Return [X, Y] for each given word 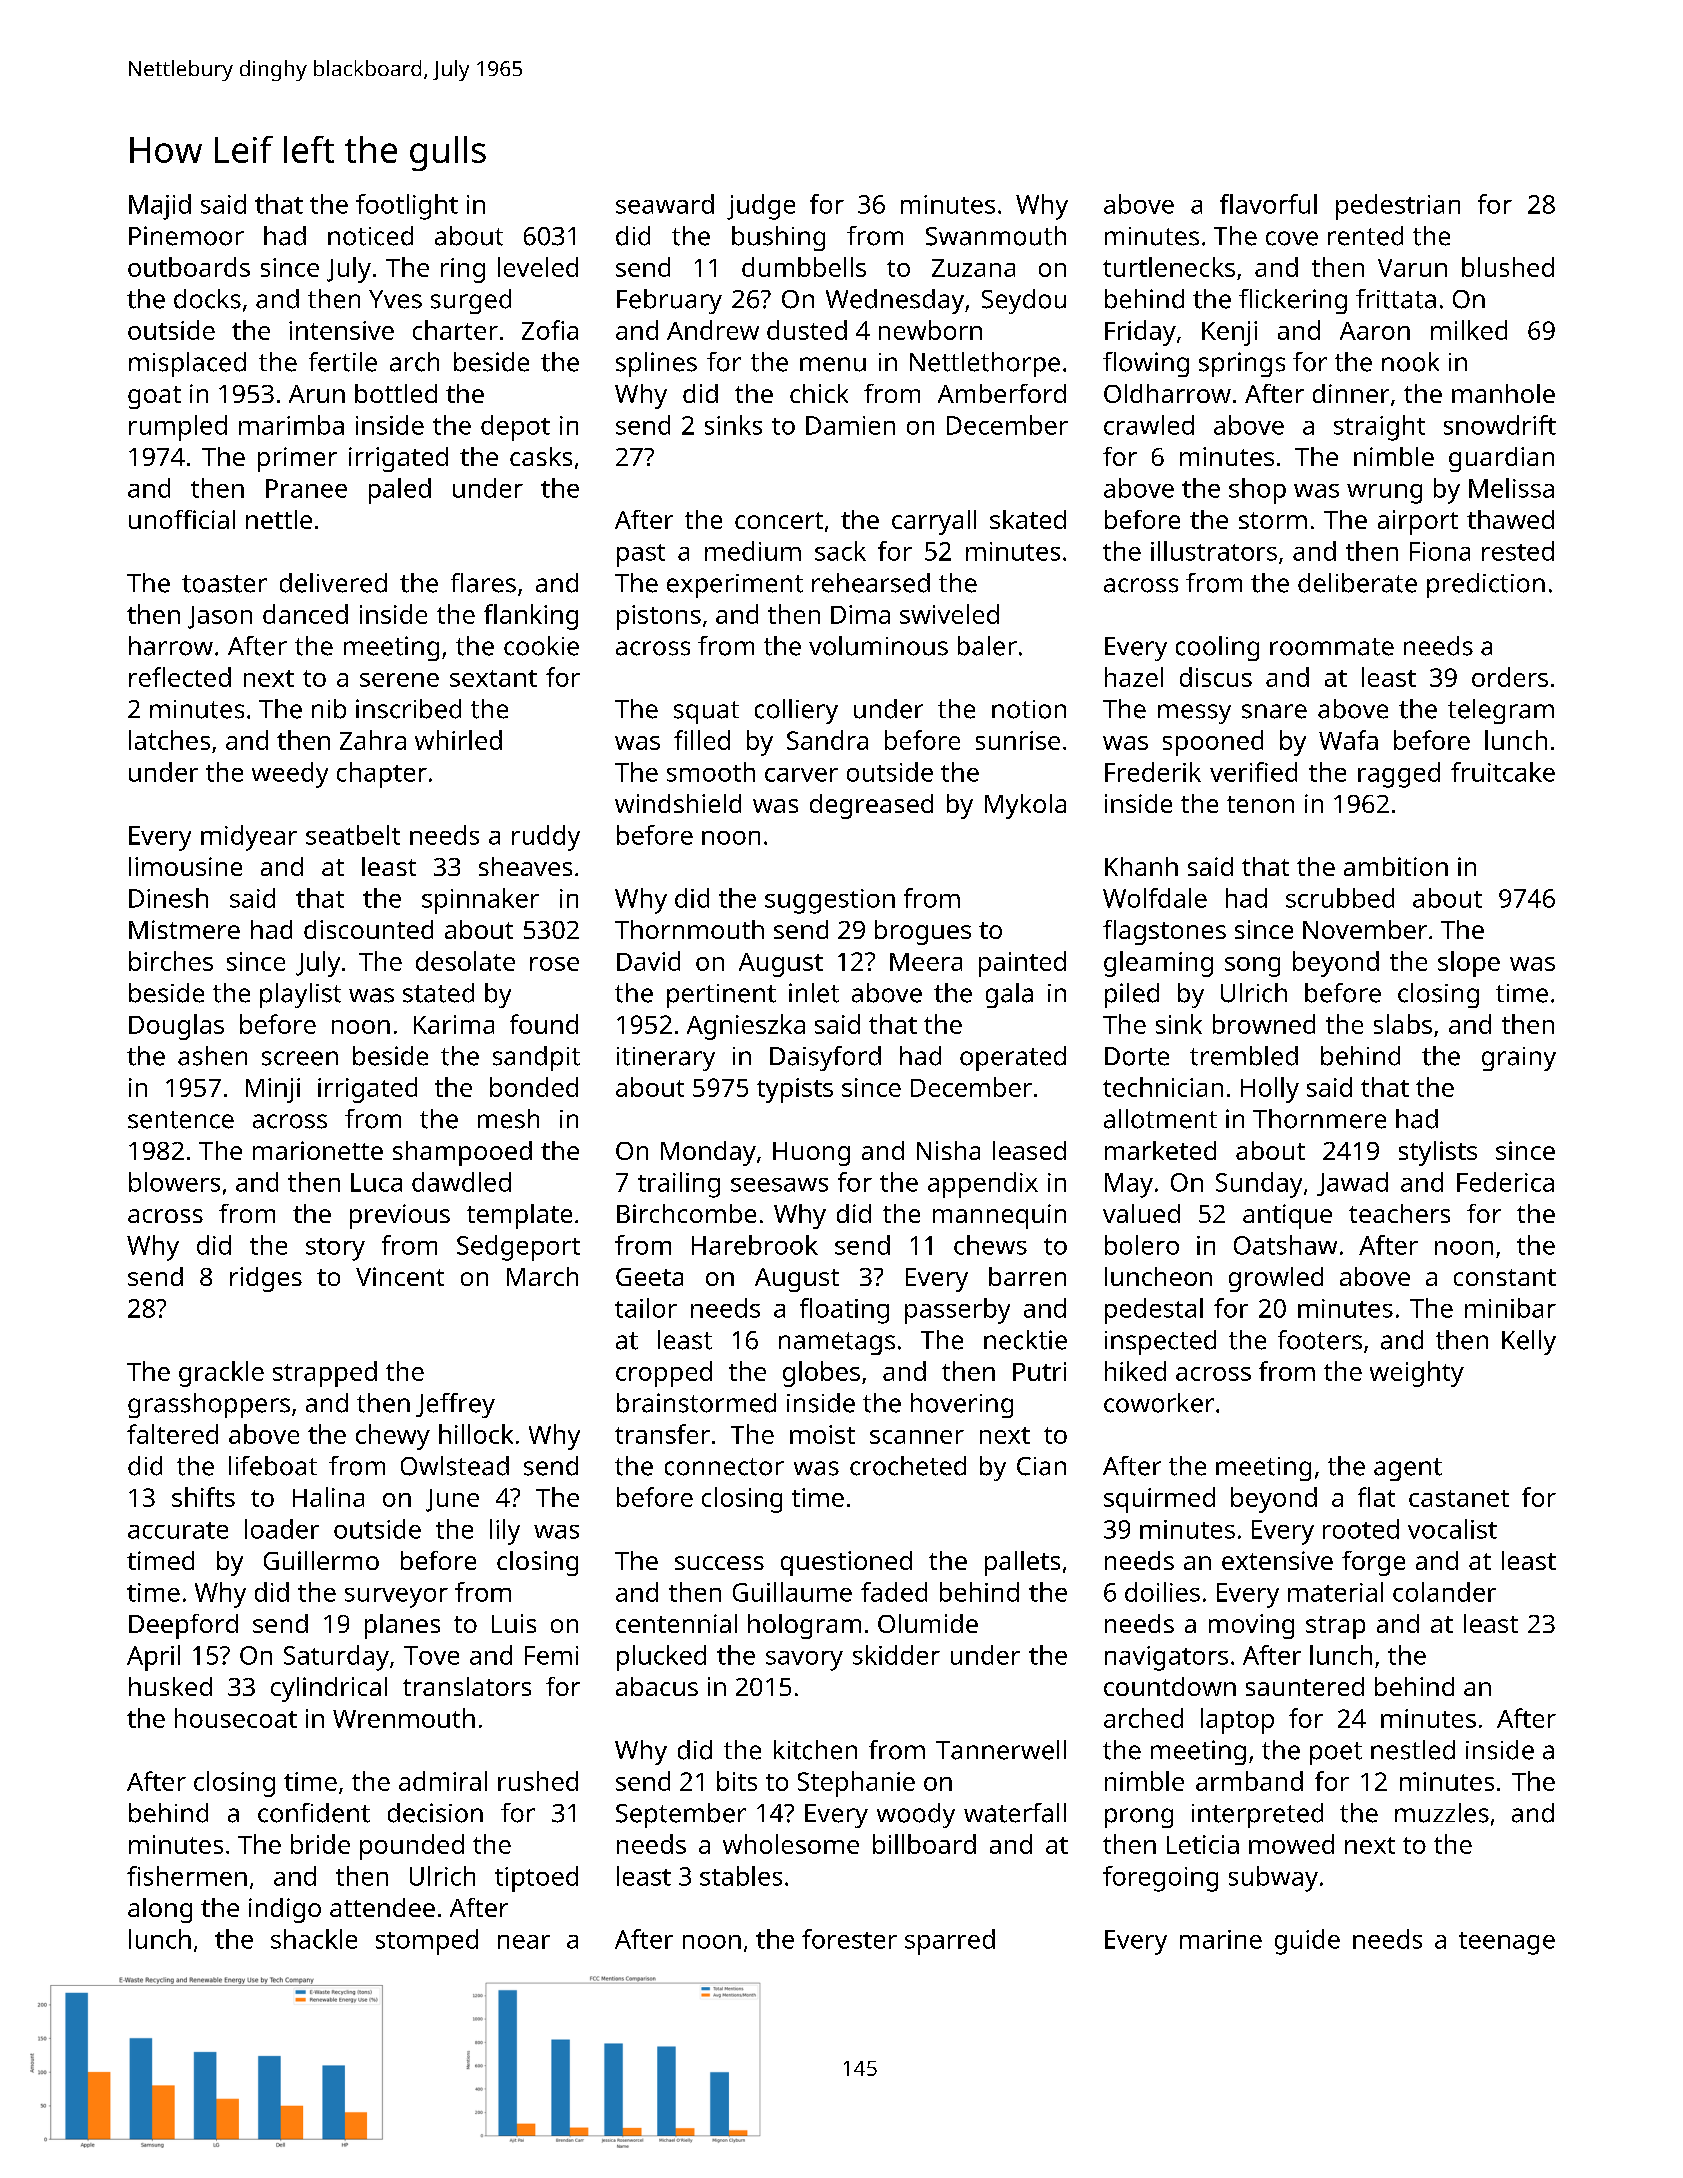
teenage [1507, 1943]
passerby [957, 1311]
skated [1028, 519]
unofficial [182, 519]
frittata [1396, 299]
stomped [427, 1942]
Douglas [176, 1027]
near [524, 1942]
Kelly [1529, 1342]
